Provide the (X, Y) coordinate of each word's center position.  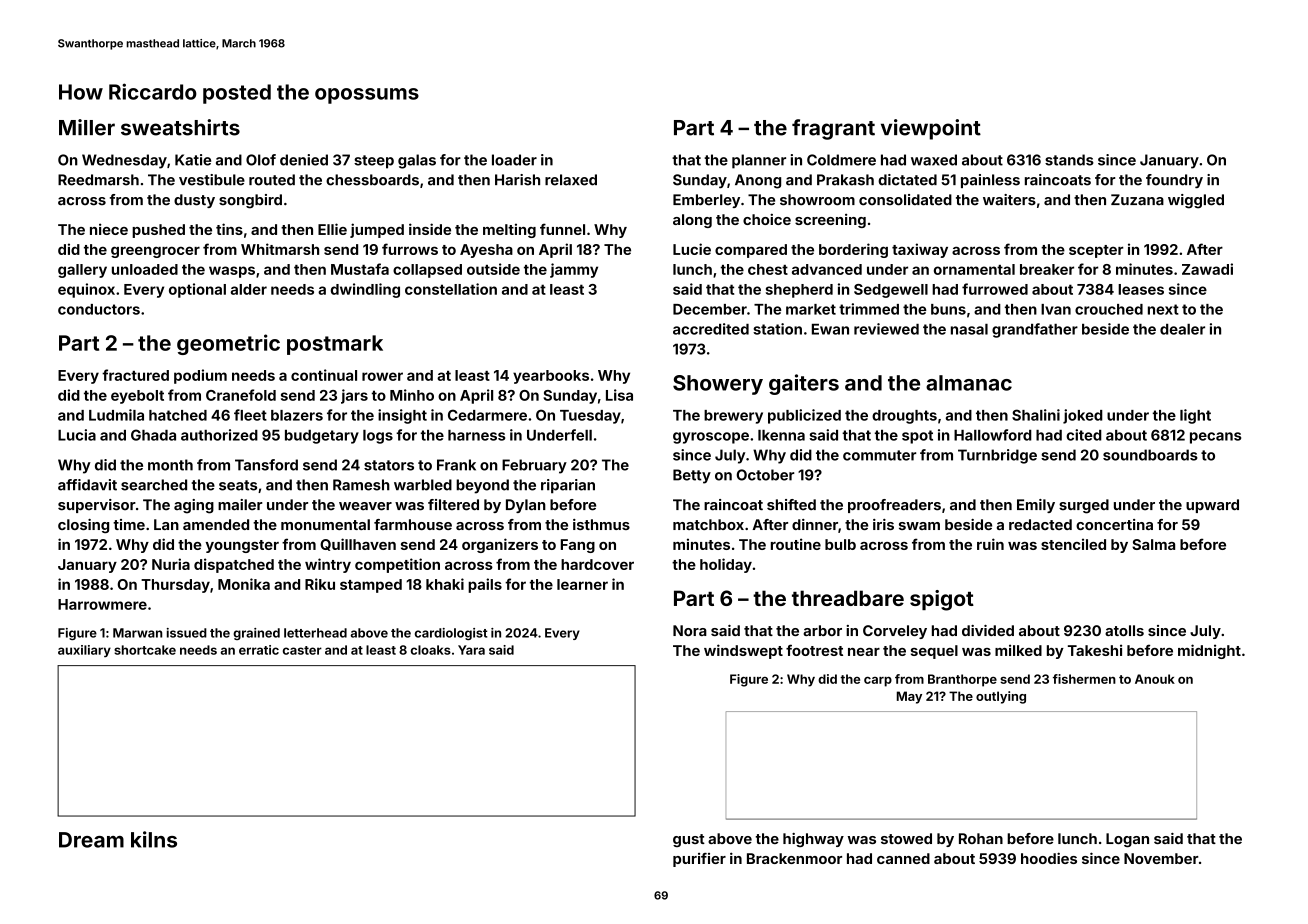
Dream (91, 840)
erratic (259, 650)
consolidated (905, 200)
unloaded (145, 269)
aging (194, 506)
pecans (1215, 438)
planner (759, 161)
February (534, 466)
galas (417, 161)
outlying (1001, 697)
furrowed (995, 289)
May (909, 697)
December (710, 309)
